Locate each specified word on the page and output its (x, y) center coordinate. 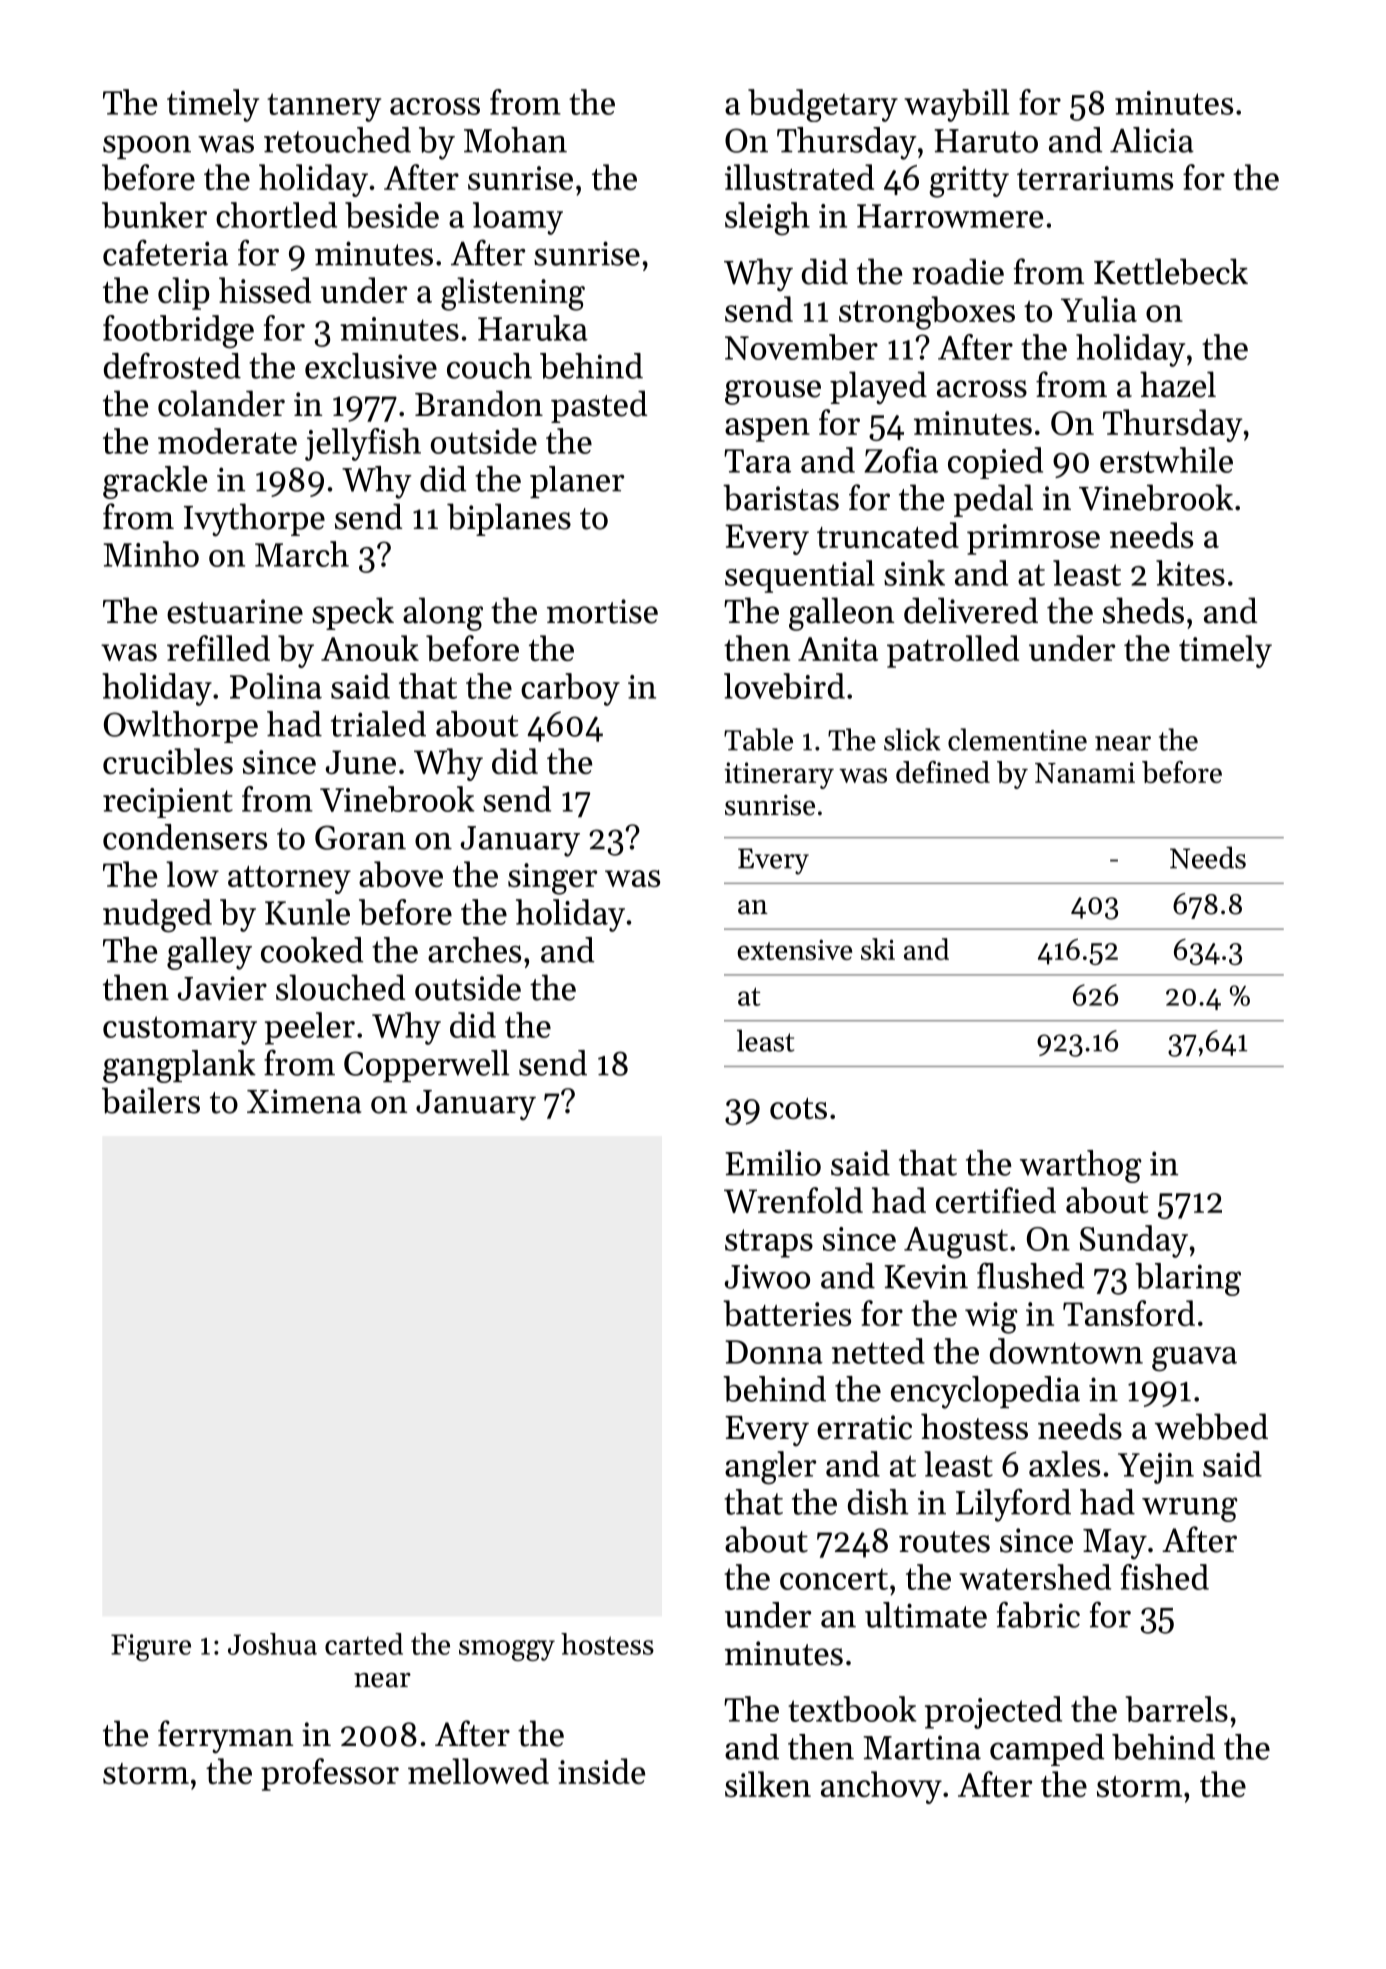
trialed (378, 724)
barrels (1177, 1709)
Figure (151, 1647)
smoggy (507, 1650)
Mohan (515, 140)
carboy (570, 689)
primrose (1033, 539)
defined (943, 772)
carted (364, 1644)
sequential (800, 576)
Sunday (1134, 1241)
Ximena (304, 1101)
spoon (147, 147)
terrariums (1095, 178)
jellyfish (363, 444)
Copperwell (427, 1066)
